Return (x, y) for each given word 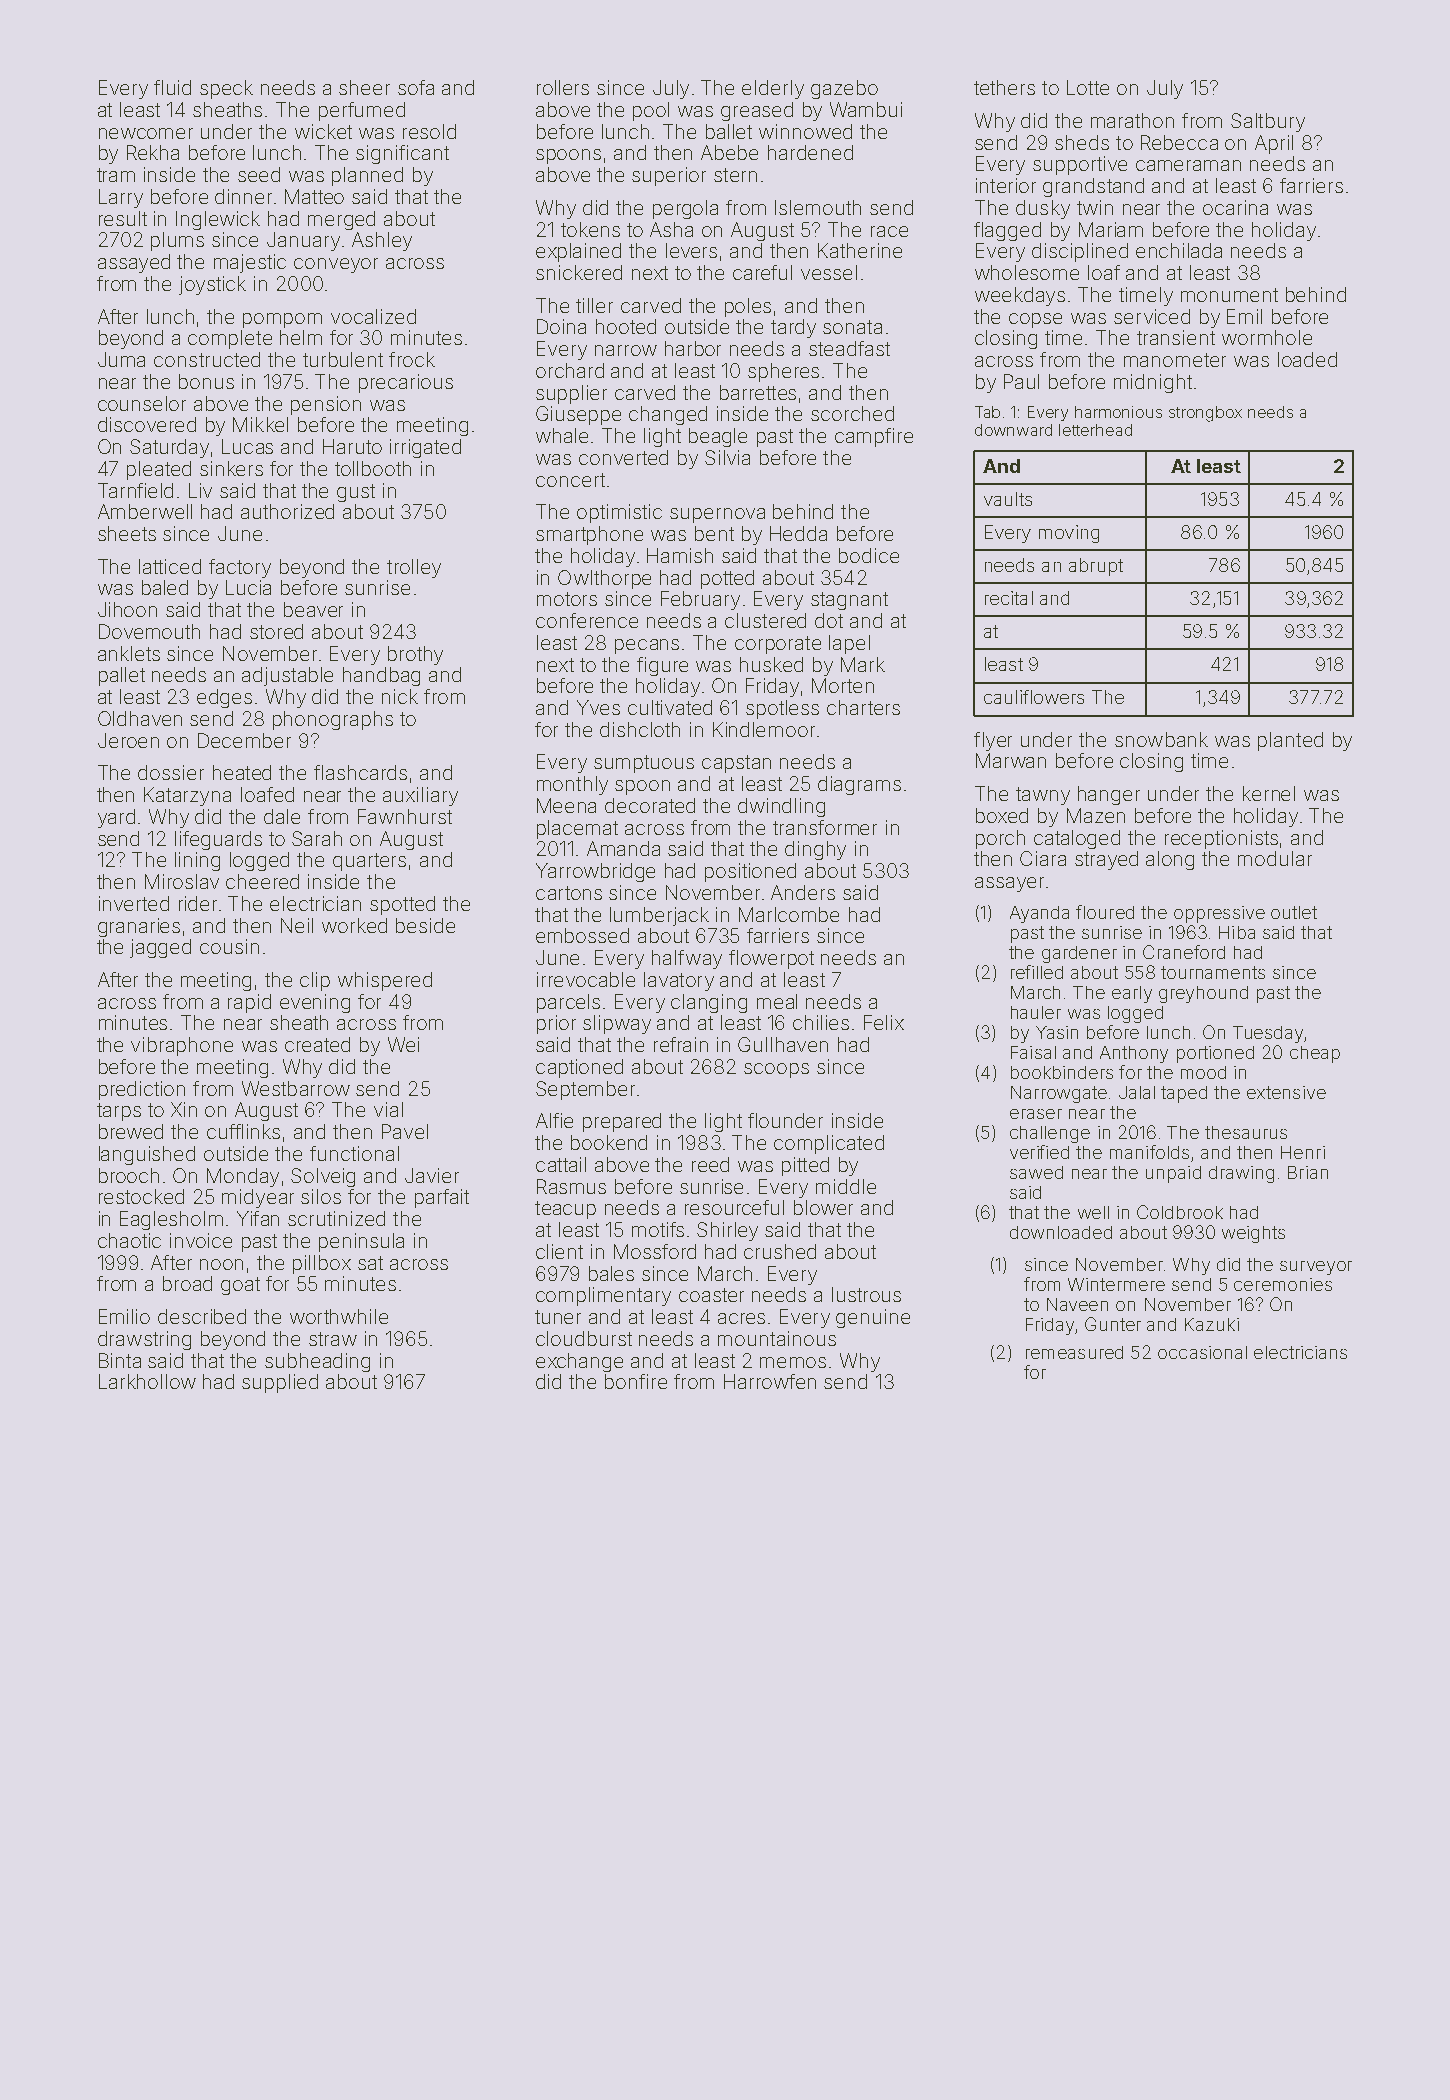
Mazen (1096, 815)
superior (669, 176)
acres (741, 1318)
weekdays (1020, 296)
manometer (1175, 360)
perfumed (362, 111)
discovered (147, 424)
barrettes (758, 392)
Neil (297, 925)
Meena (566, 805)
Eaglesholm (171, 1220)
